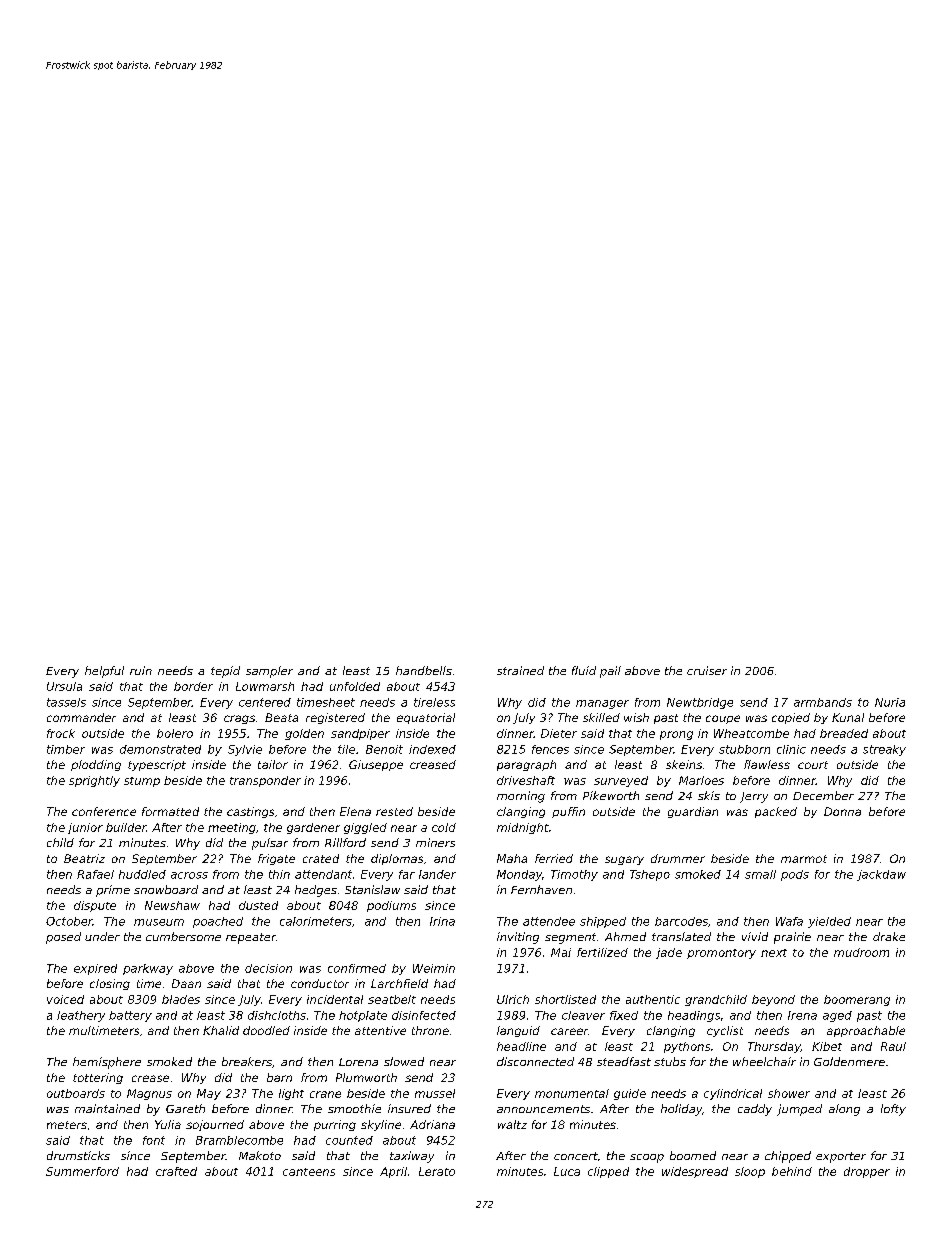  Describe the element at coordinates (357, 968) in the screenshot. I see `confirmed` at that location.
